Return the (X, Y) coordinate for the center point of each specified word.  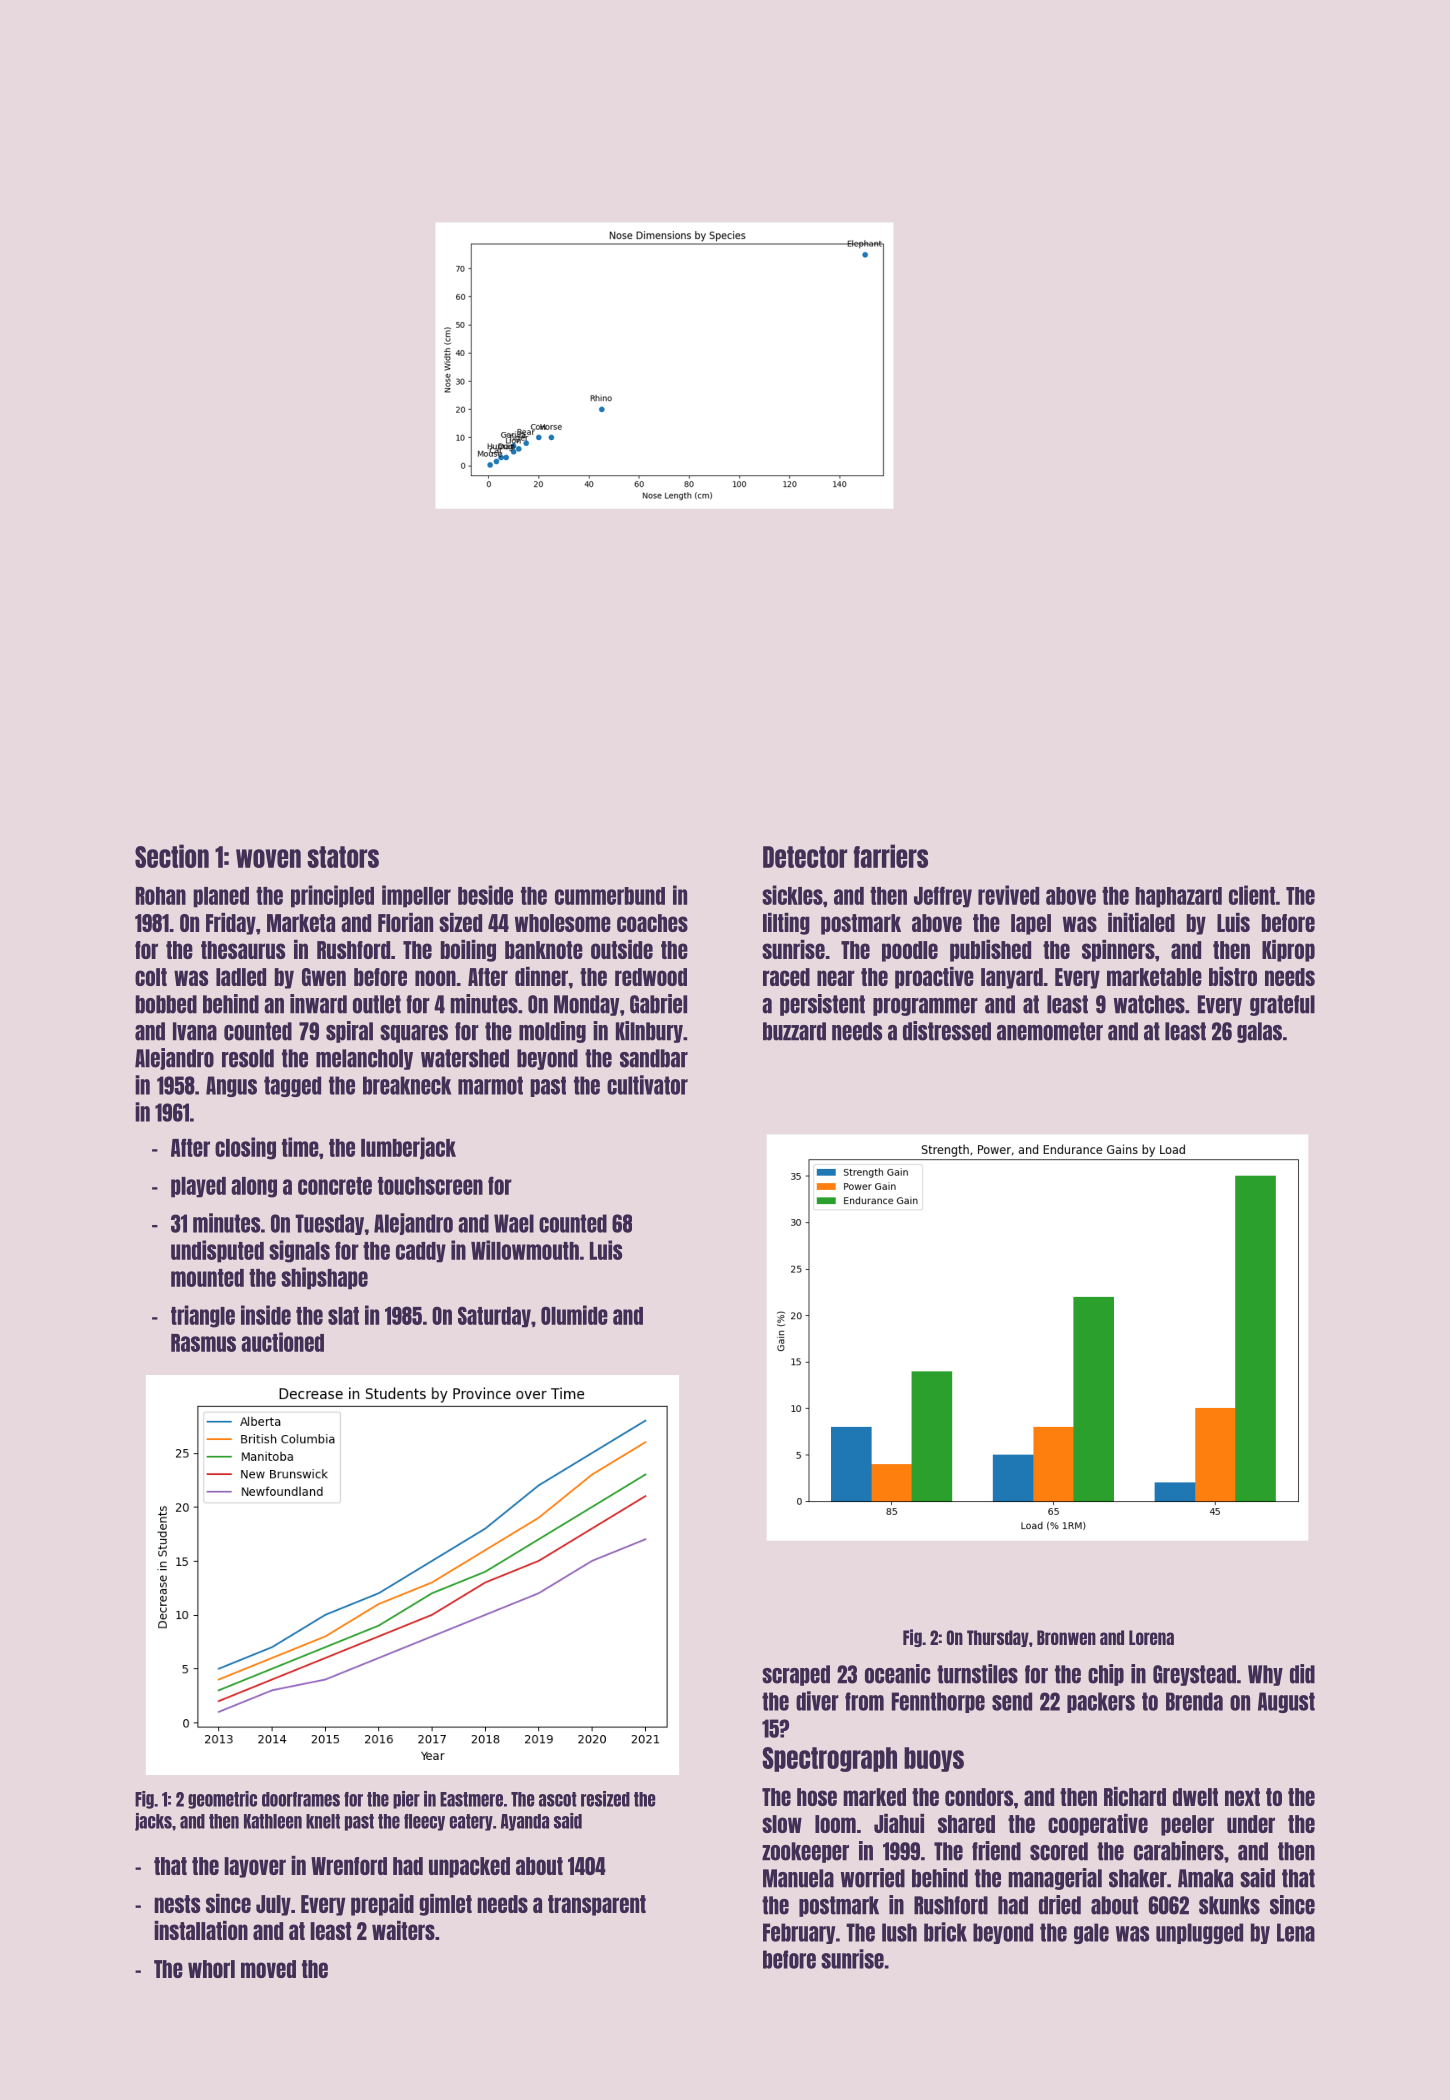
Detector (805, 857)
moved (268, 1969)
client (1252, 895)
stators (343, 857)
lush (899, 1932)
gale (1091, 1933)
